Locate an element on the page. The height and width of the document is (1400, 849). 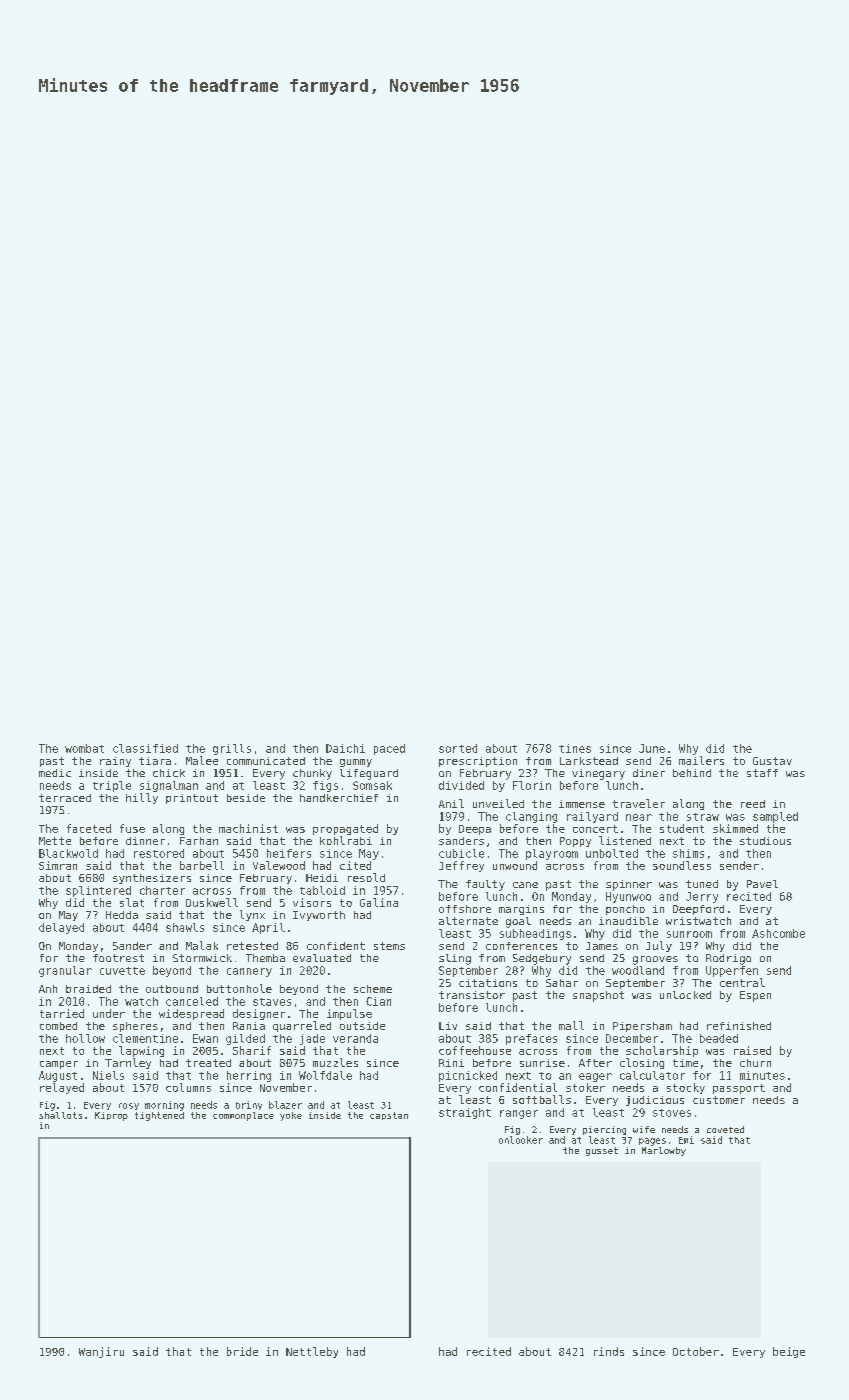
commonplace is located at coordinates (243, 1116).
